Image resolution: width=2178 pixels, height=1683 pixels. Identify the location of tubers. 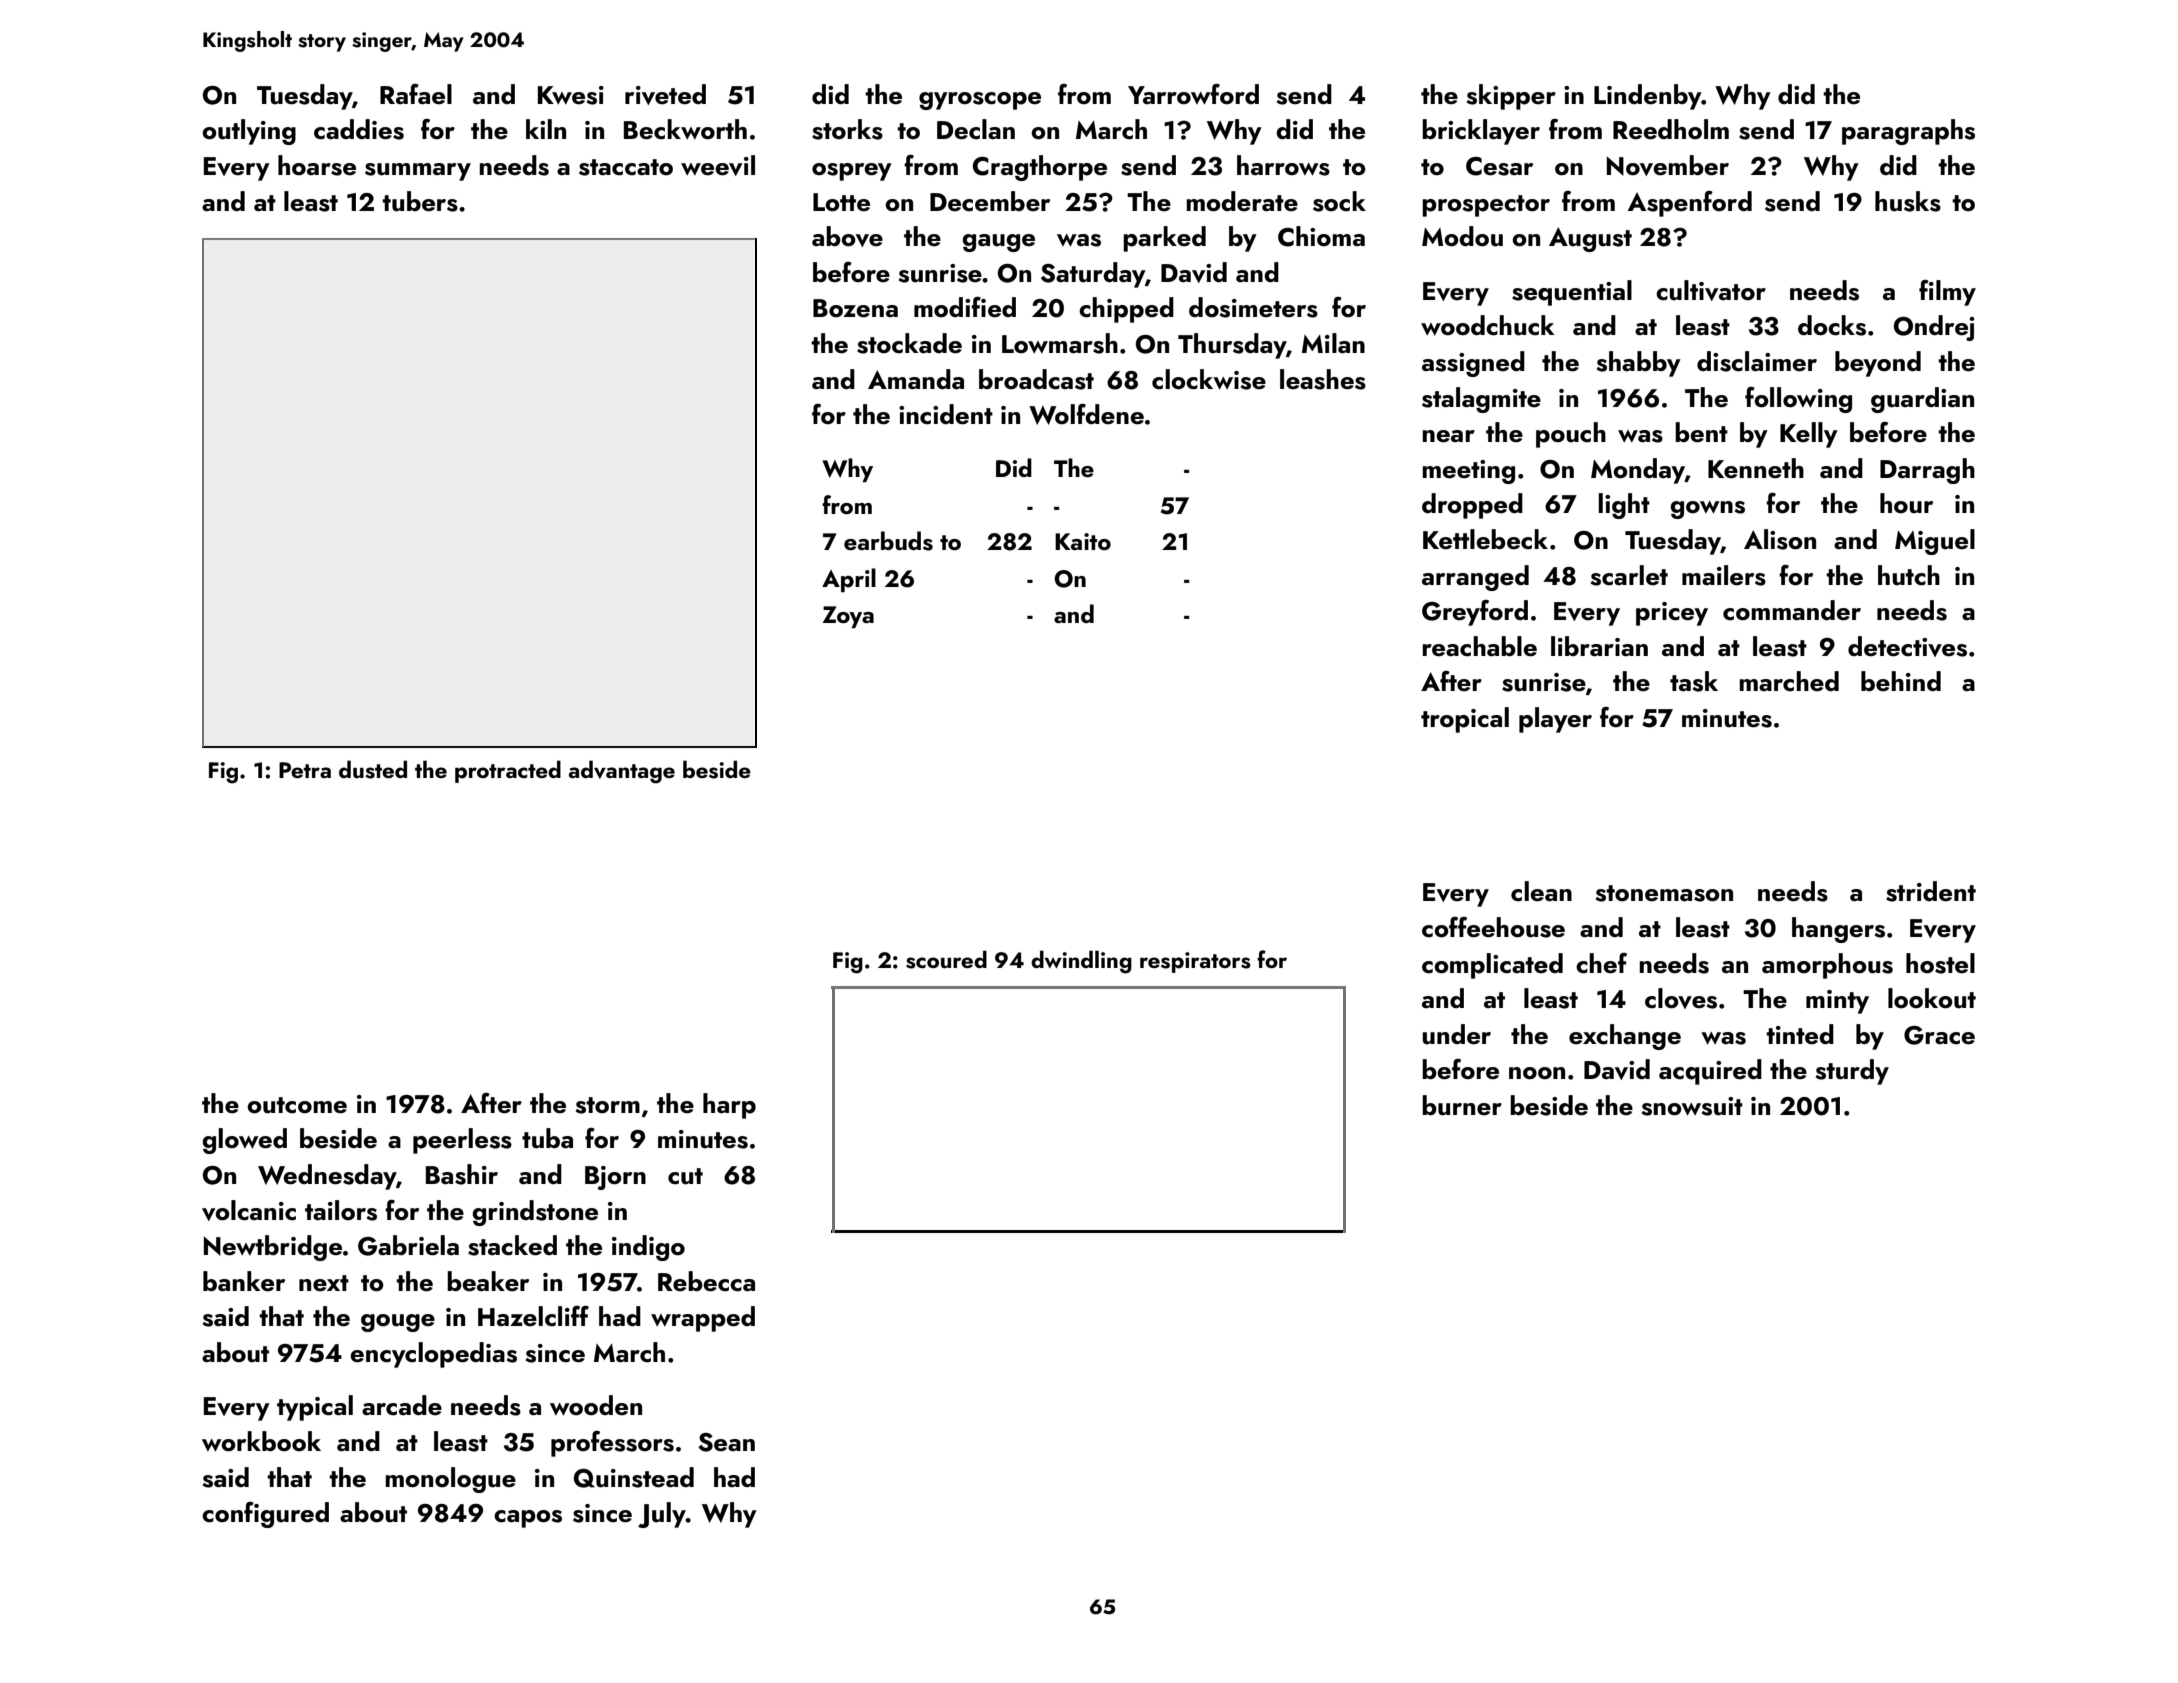
(420, 201).
